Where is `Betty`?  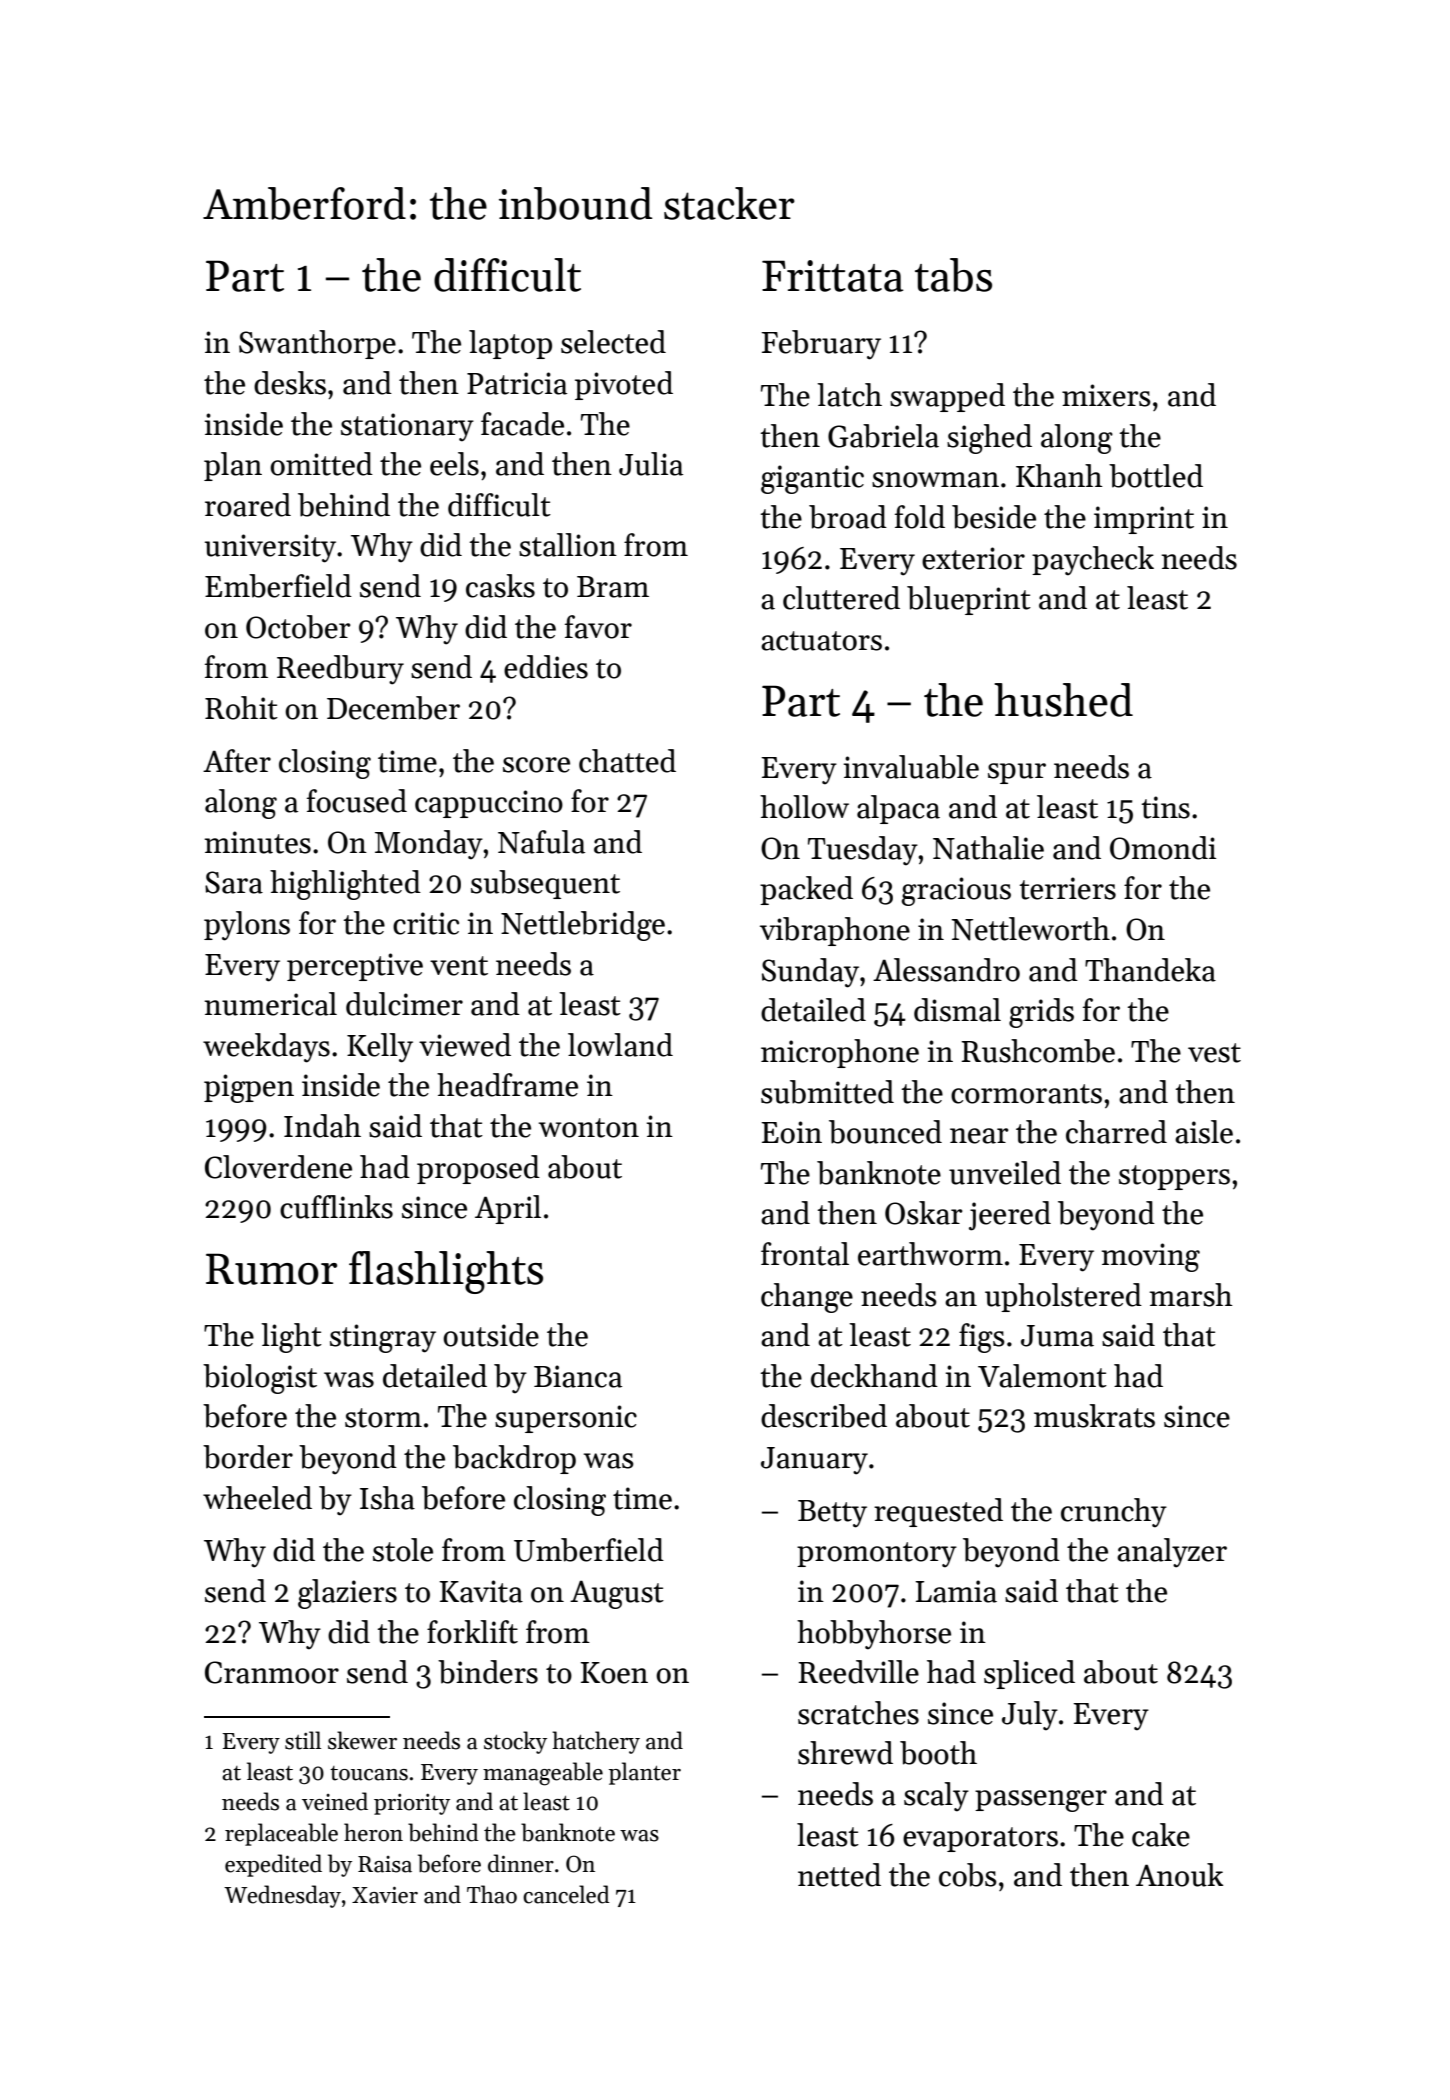
Betty is located at coordinates (832, 1514).
